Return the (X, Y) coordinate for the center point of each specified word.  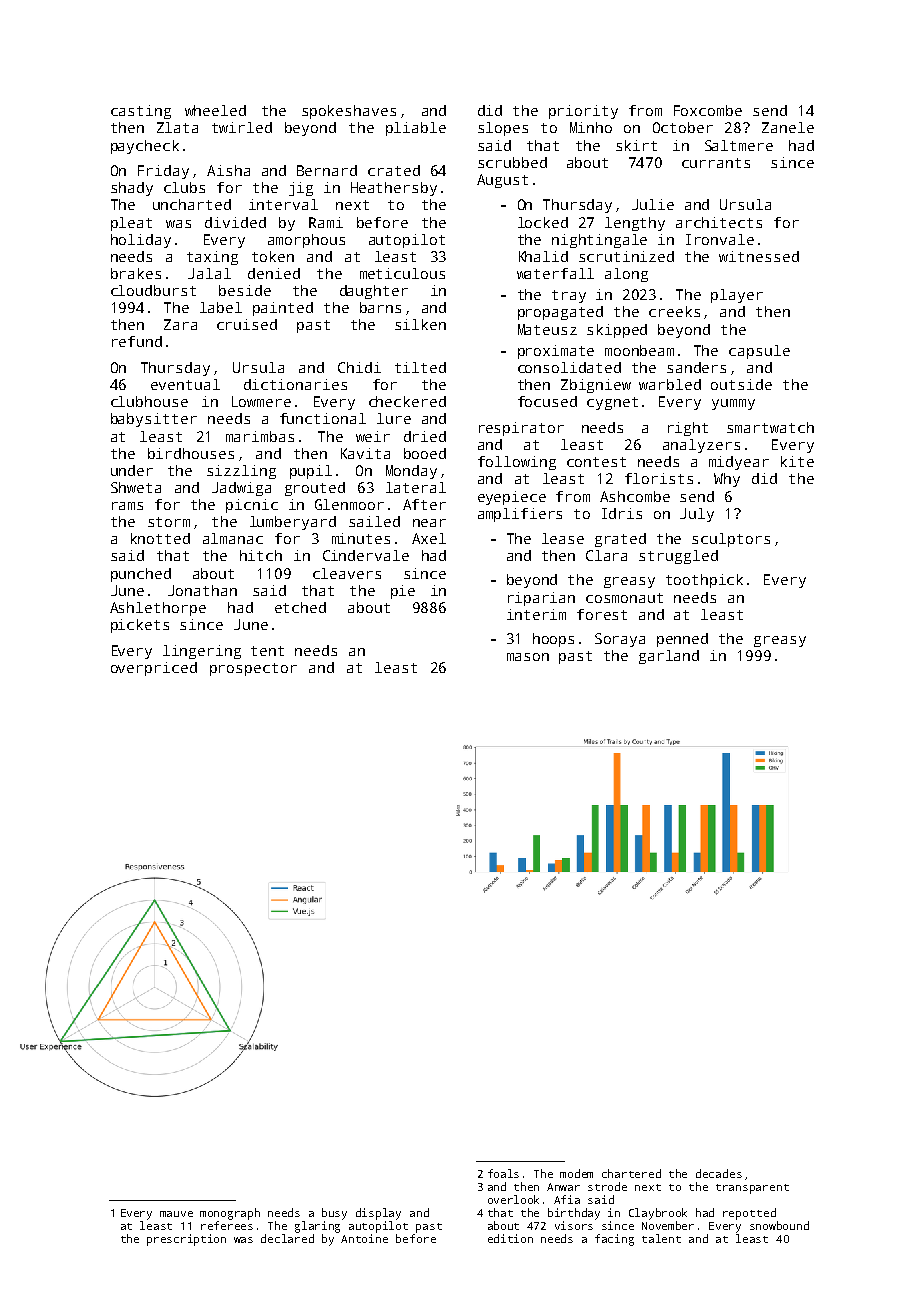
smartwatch (770, 427)
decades (719, 1173)
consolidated (569, 367)
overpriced (154, 669)
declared (287, 1238)
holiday (141, 241)
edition (510, 1238)
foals (503, 1173)
